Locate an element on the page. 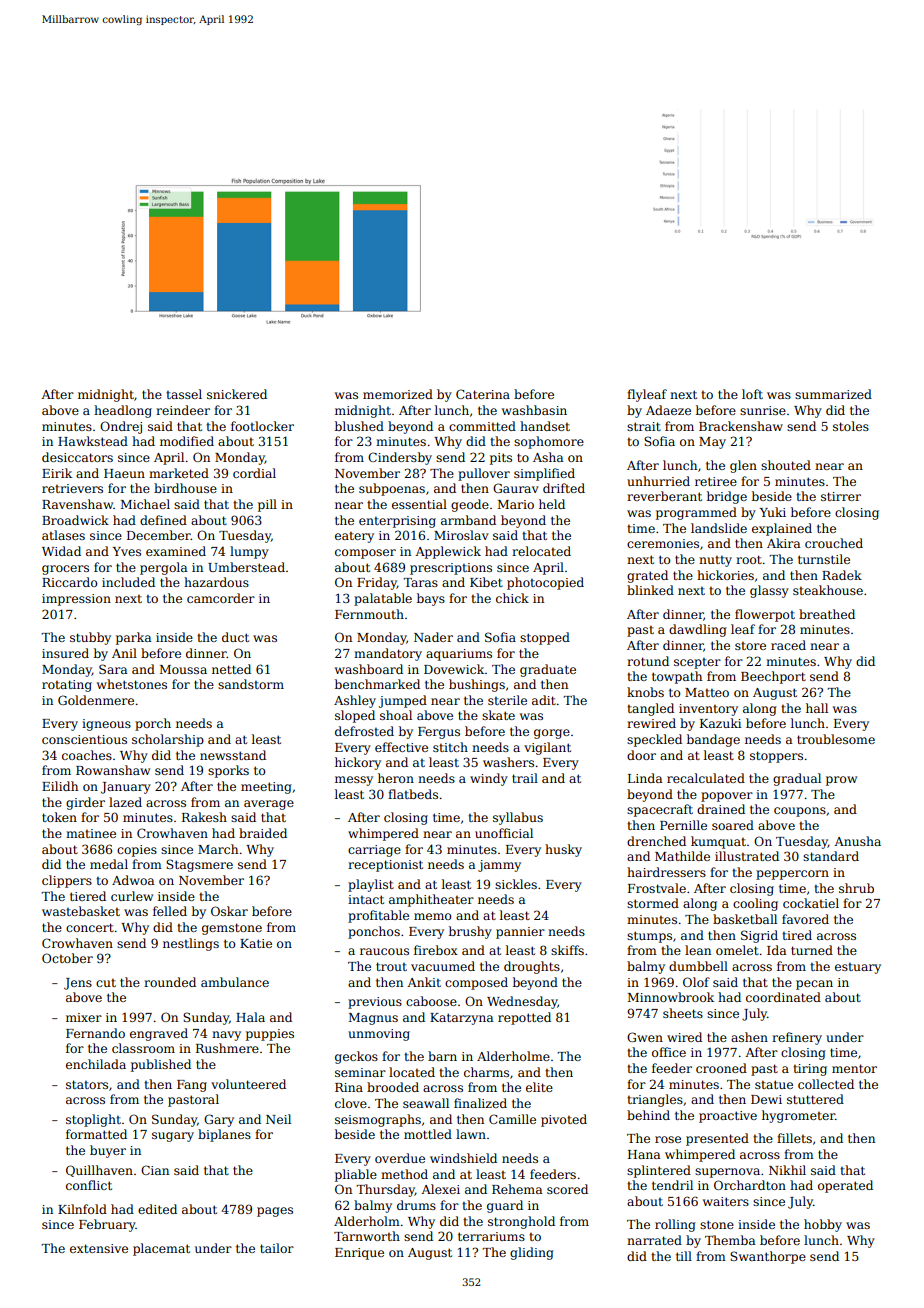 The width and height of the image is (924, 1308). bushings is located at coordinates (477, 685).
